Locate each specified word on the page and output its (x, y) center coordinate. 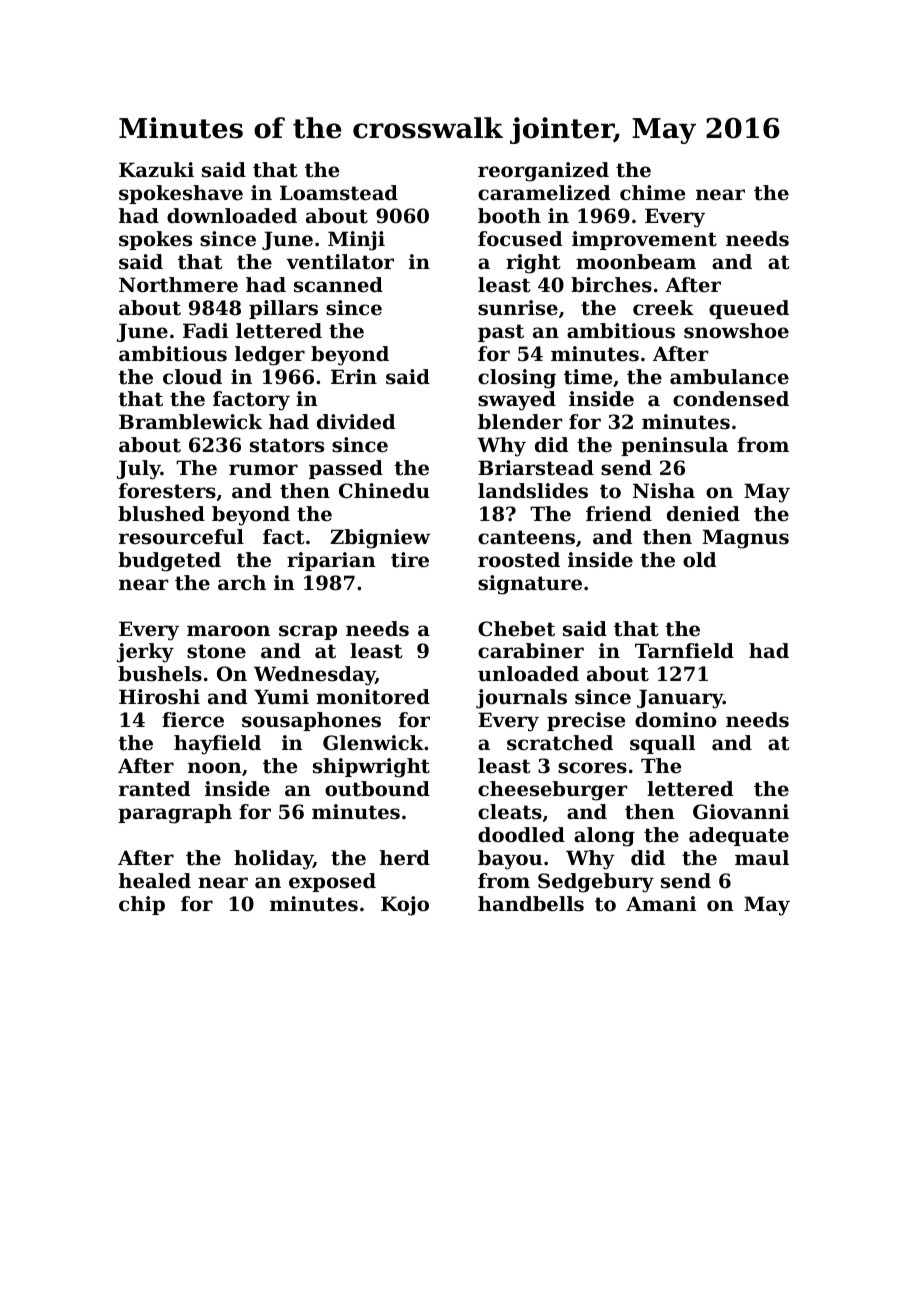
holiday (273, 860)
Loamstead (339, 193)
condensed (731, 399)
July (139, 470)
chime (652, 193)
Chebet (516, 629)
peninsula (674, 446)
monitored (373, 697)
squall (662, 744)
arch (242, 583)
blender (520, 422)
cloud (192, 377)
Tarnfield (684, 651)
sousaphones (311, 721)
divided (356, 422)
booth (509, 216)
